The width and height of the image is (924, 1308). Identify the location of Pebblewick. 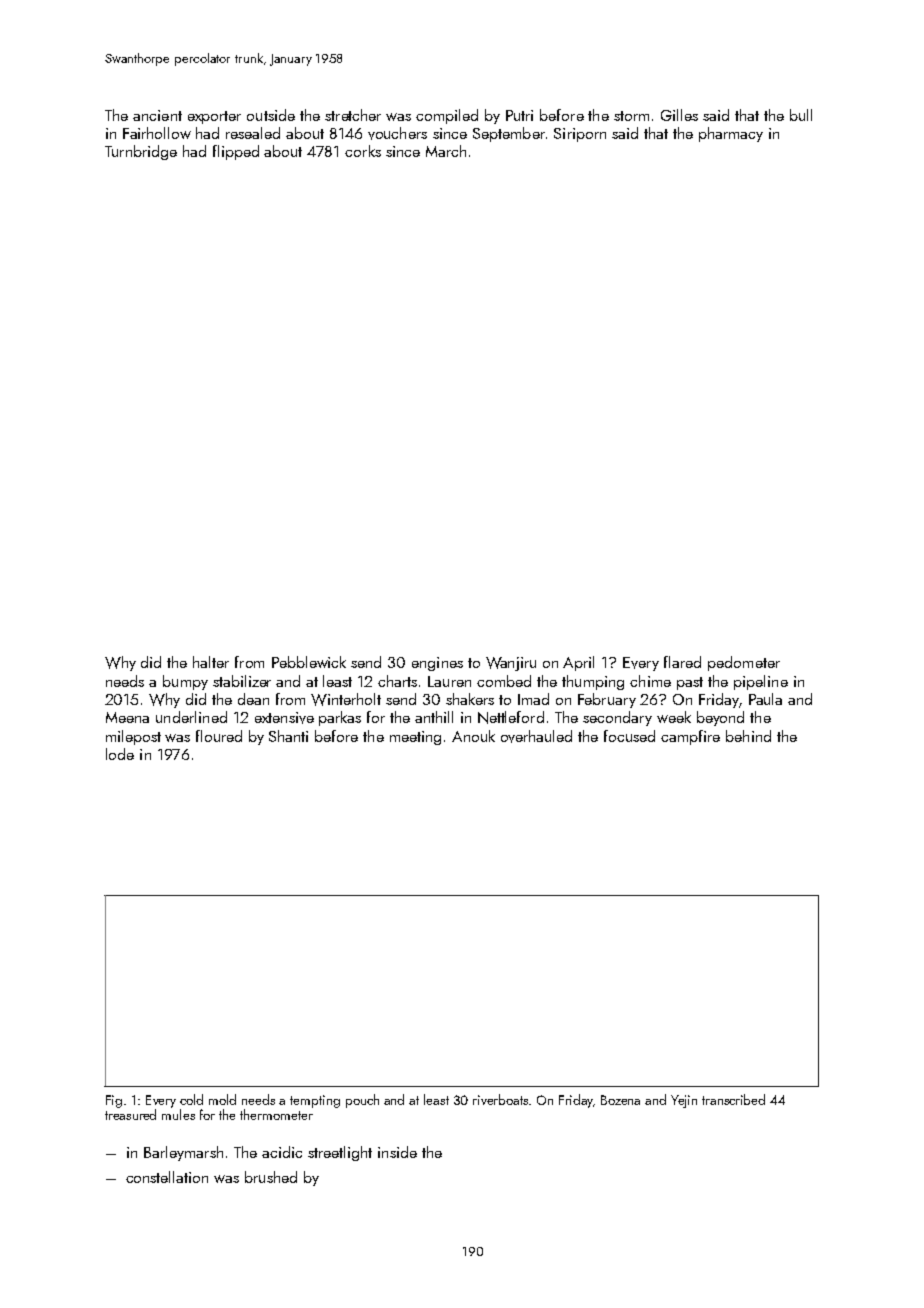
(309, 662).
